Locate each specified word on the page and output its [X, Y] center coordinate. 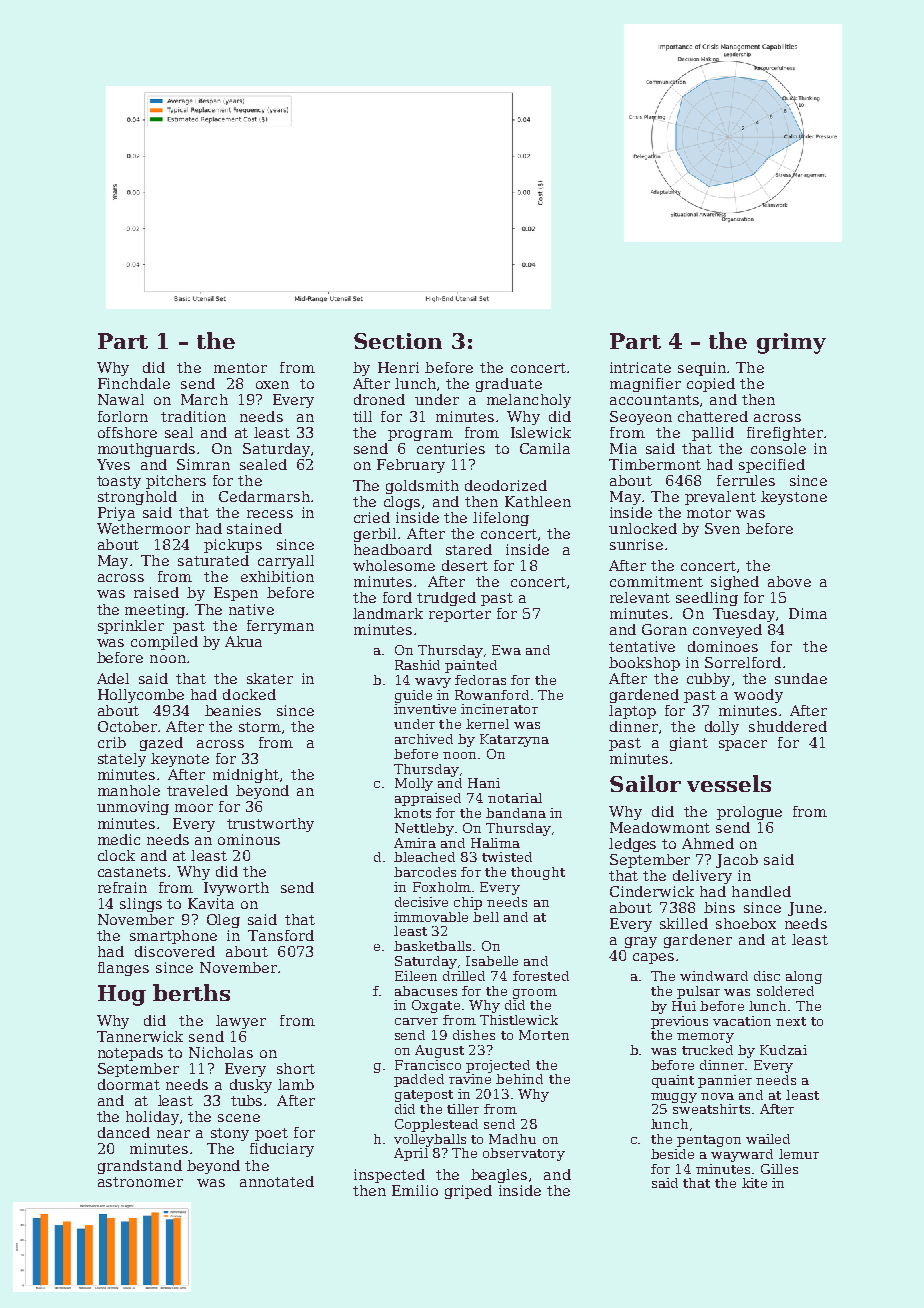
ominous [249, 839]
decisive [421, 902]
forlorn [123, 416]
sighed [735, 583]
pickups [233, 546]
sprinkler [131, 627]
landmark [388, 613]
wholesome [394, 565]
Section [398, 341]
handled [761, 891]
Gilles [779, 1169]
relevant [640, 597]
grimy [791, 343]
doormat [129, 1084]
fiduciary [282, 1150]
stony [230, 1134]
